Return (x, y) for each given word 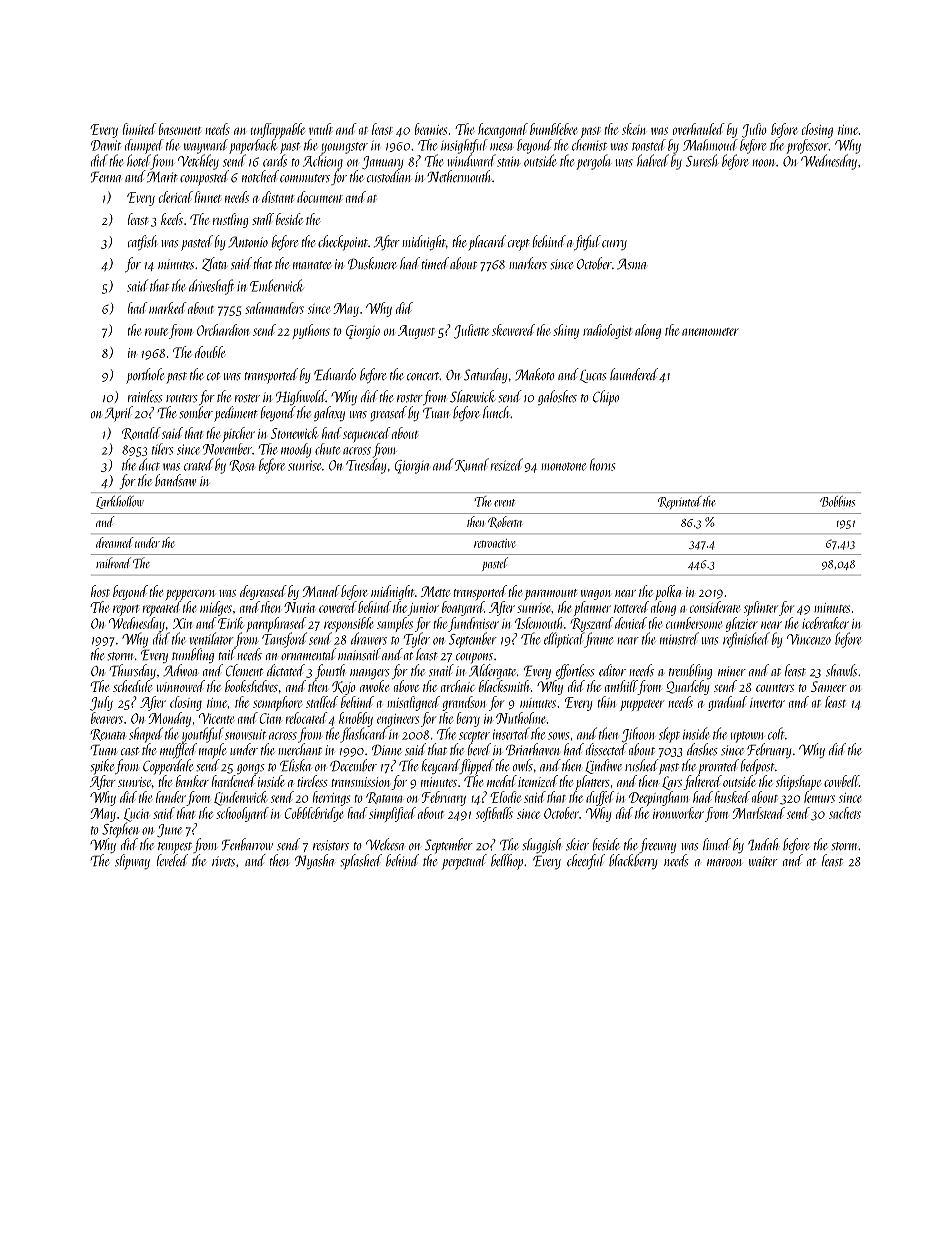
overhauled (698, 129)
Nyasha (314, 861)
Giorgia (412, 467)
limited (139, 129)
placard (487, 242)
